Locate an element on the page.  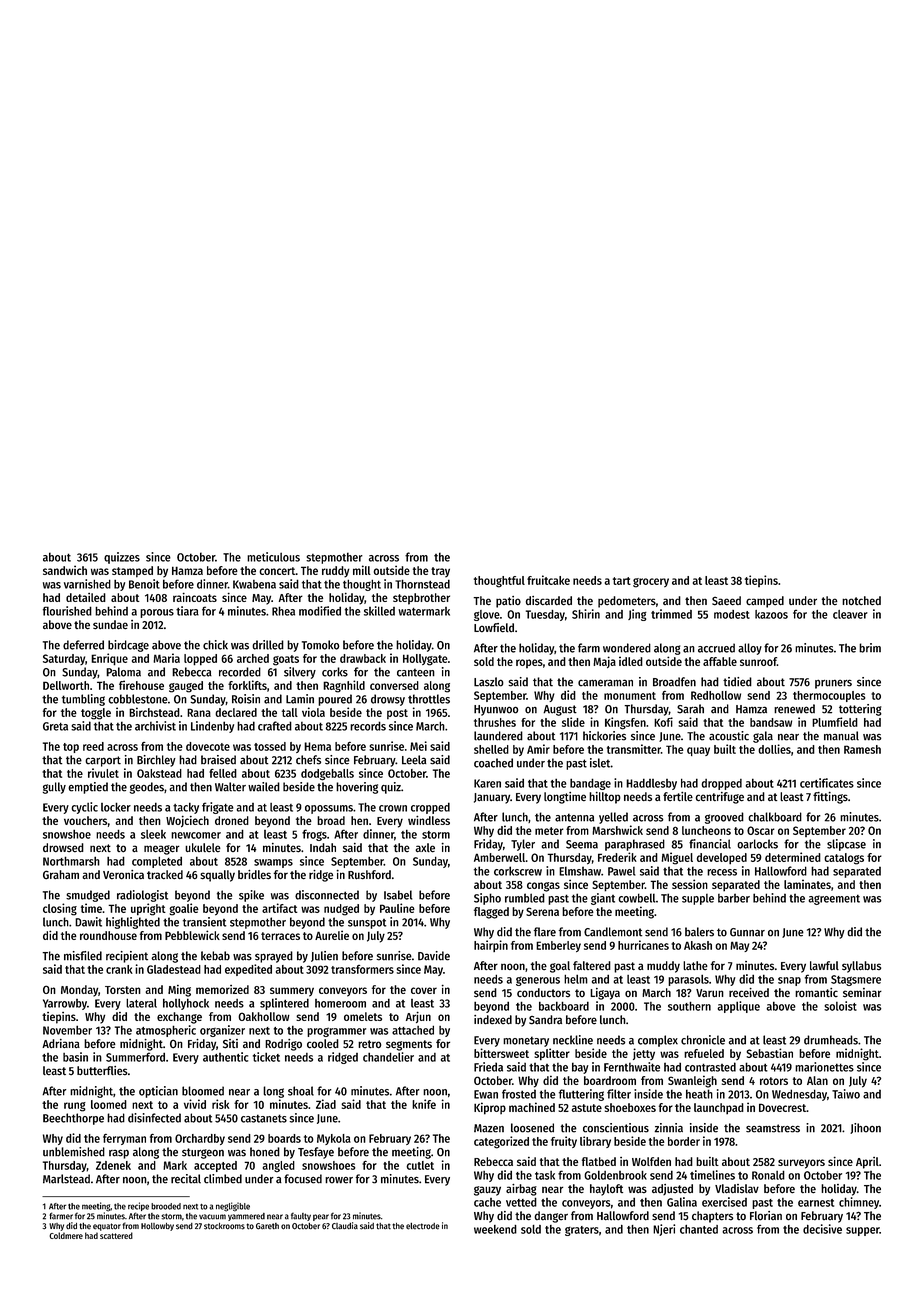
centrifuge is located at coordinates (720, 798).
